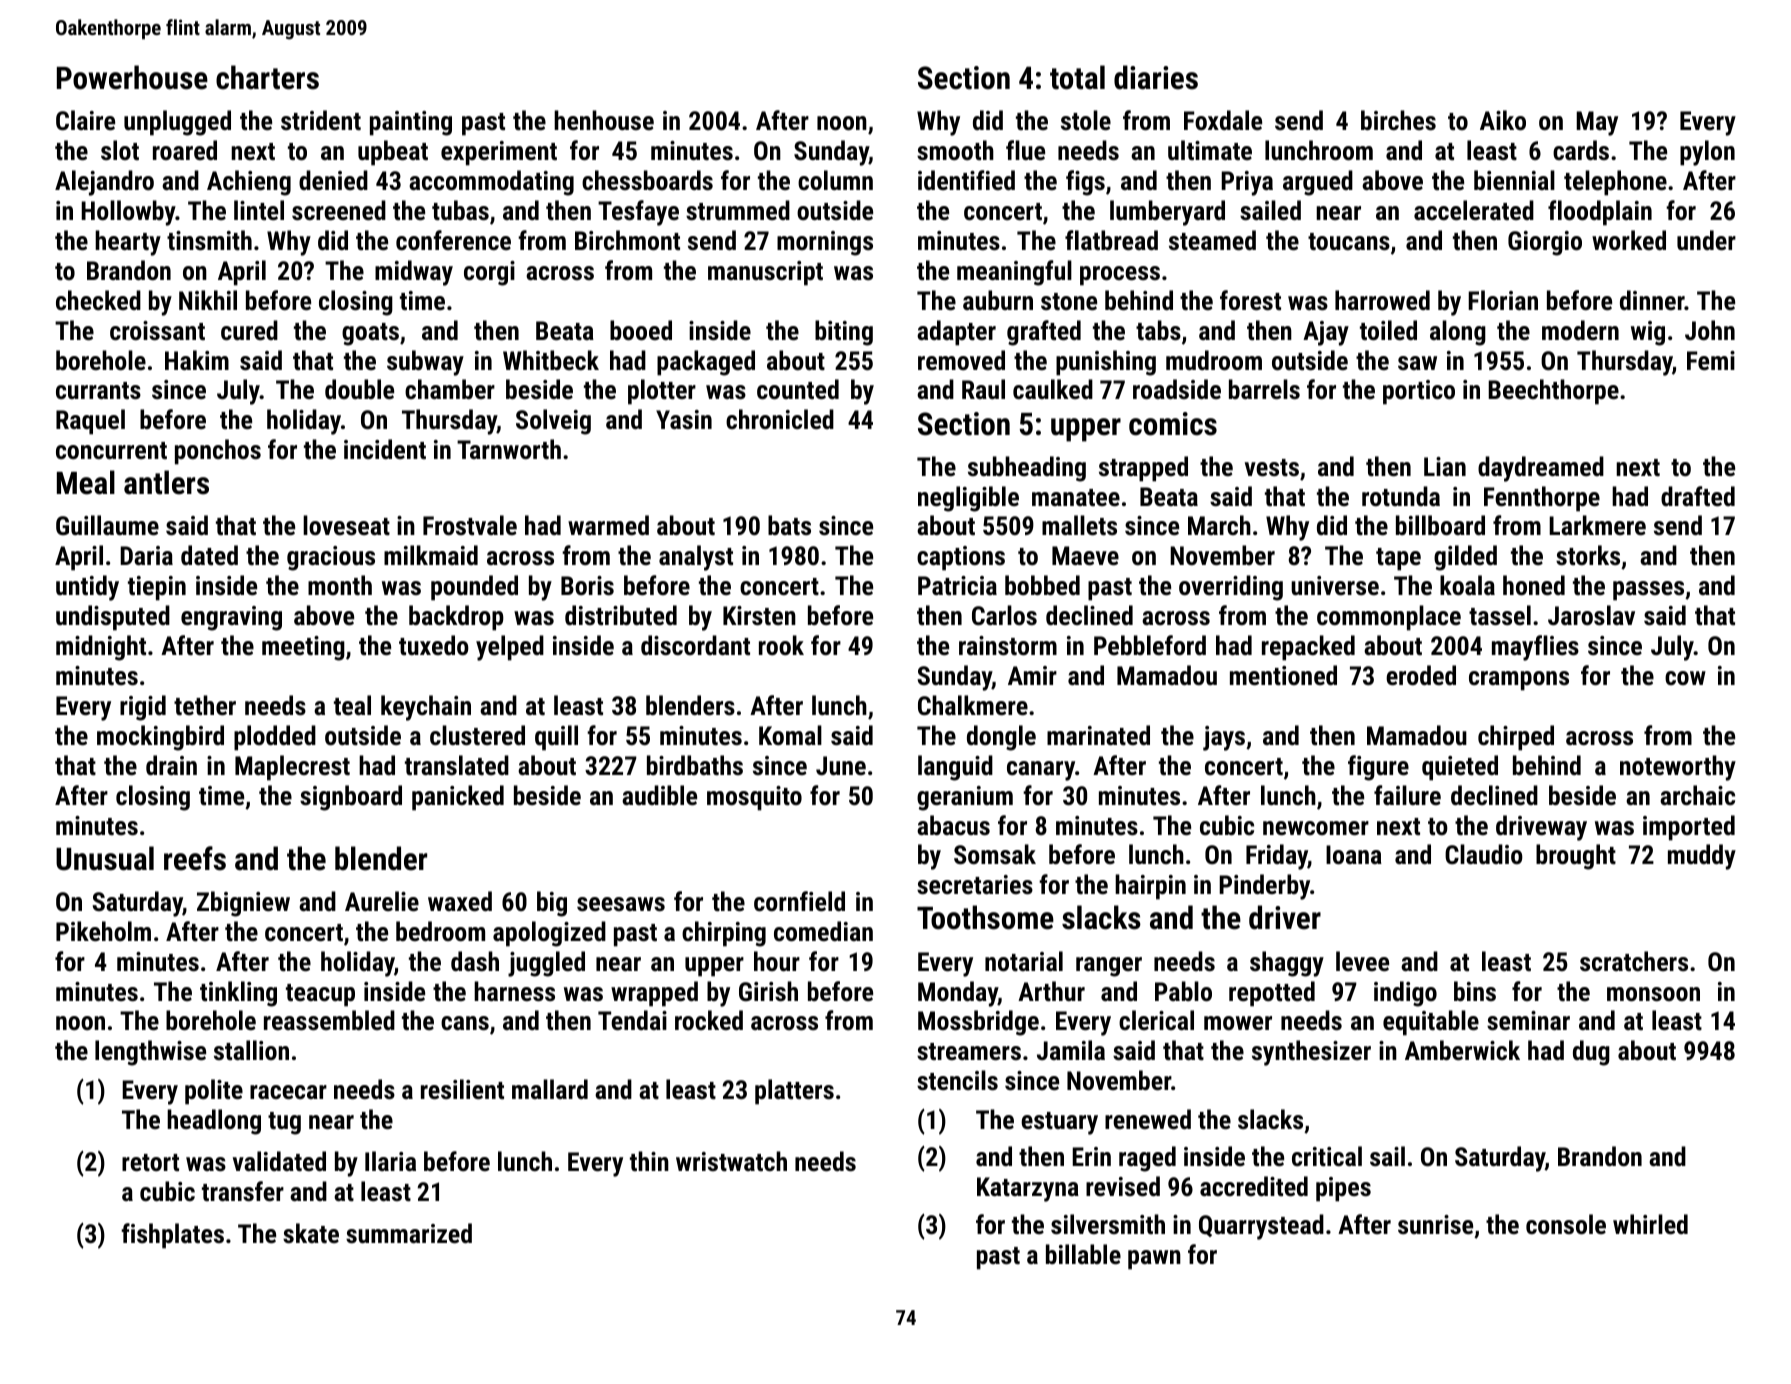 The height and width of the image is (1384, 1791). I want to click on currants, so click(98, 390).
